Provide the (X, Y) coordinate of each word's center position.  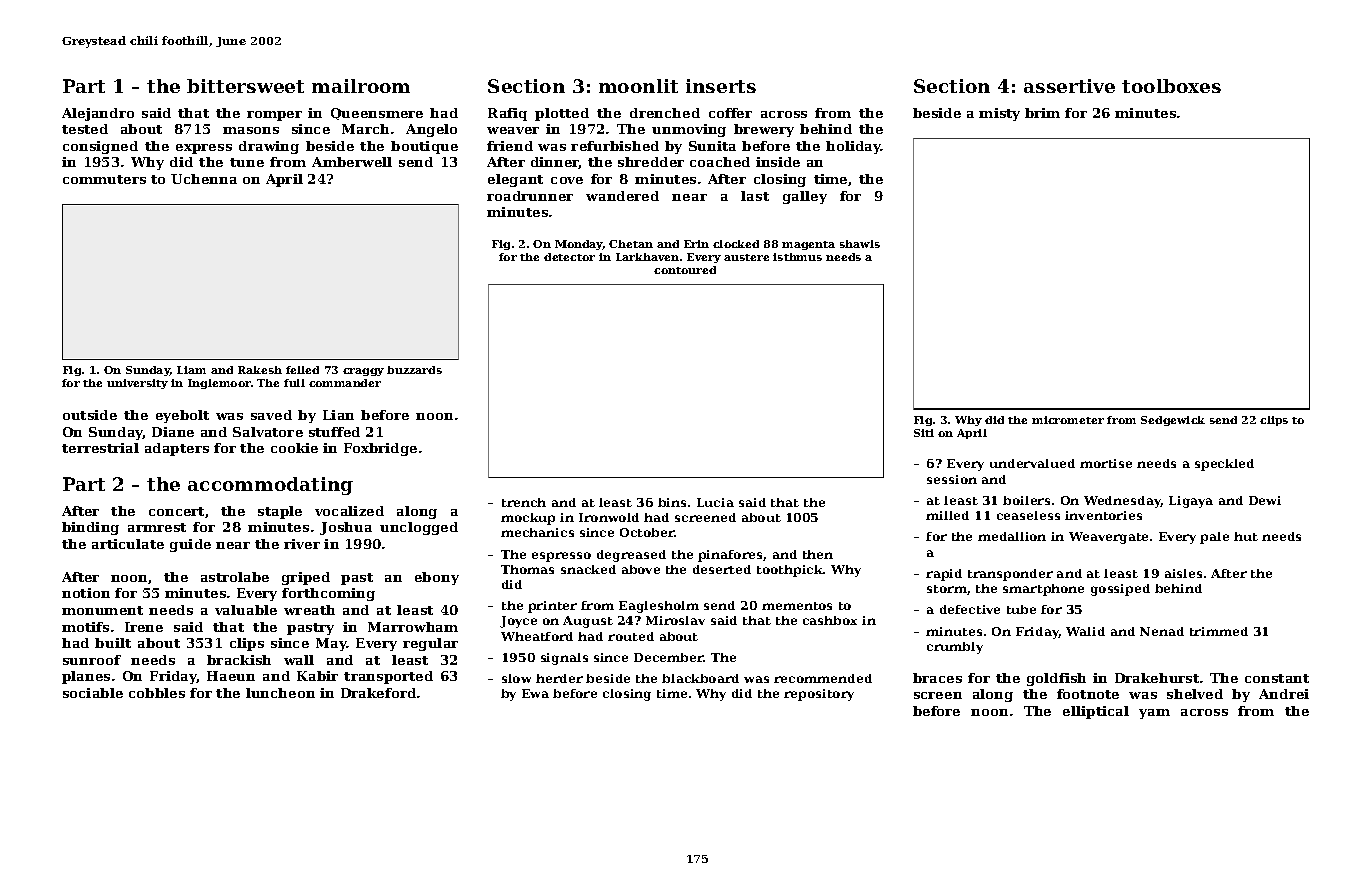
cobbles (157, 693)
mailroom (361, 86)
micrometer (1068, 420)
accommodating (270, 486)
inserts (721, 86)
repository (819, 695)
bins (672, 502)
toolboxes (1171, 86)
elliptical (1096, 712)
